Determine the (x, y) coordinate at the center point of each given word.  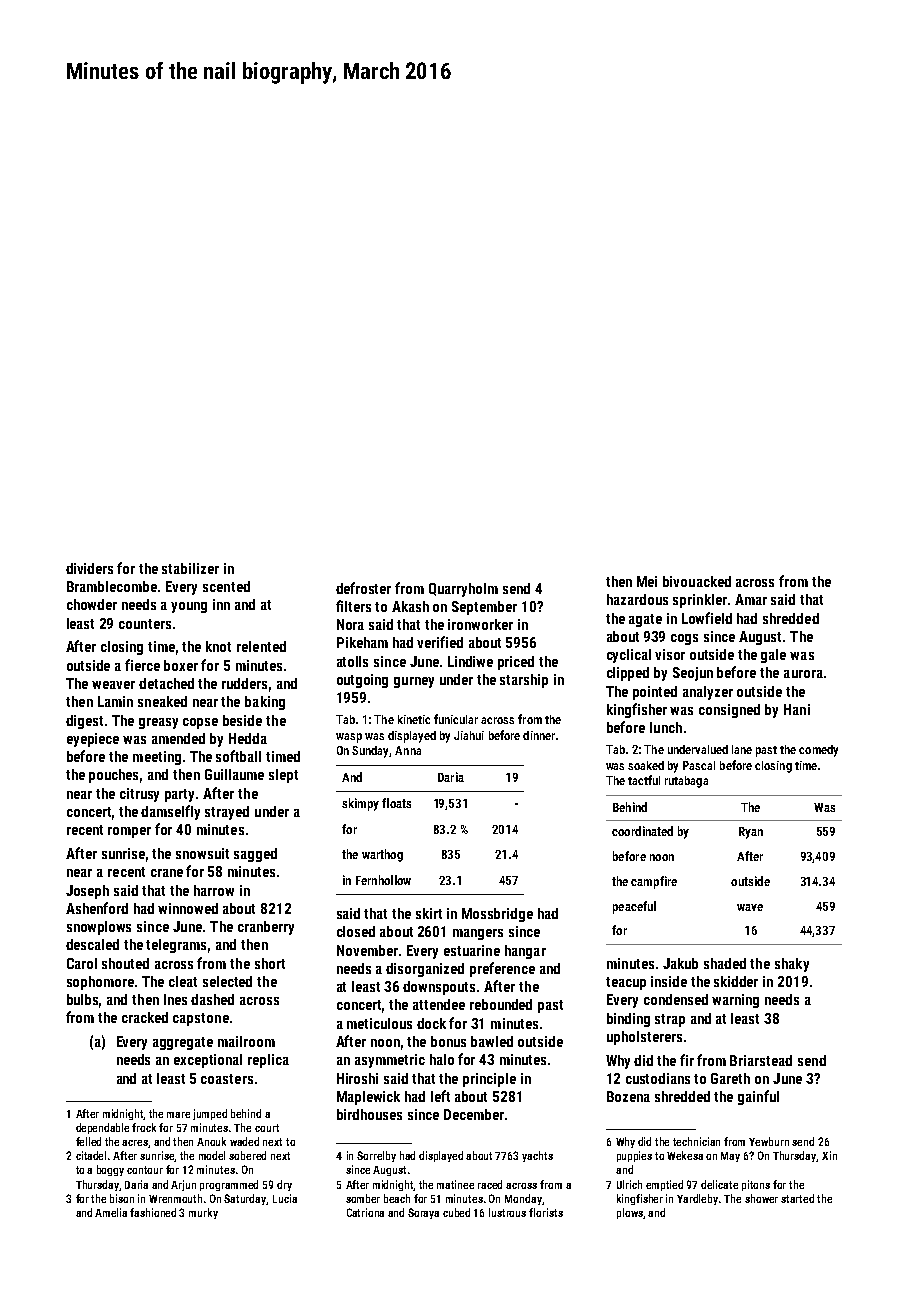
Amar (751, 599)
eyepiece (93, 740)
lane (742, 749)
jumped (210, 1114)
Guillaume (234, 774)
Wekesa (685, 1155)
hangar (525, 952)
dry (284, 1185)
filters (353, 606)
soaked (646, 765)
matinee (455, 1184)
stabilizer (190, 568)
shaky (792, 965)
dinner (539, 735)
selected (227, 981)
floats (396, 803)
